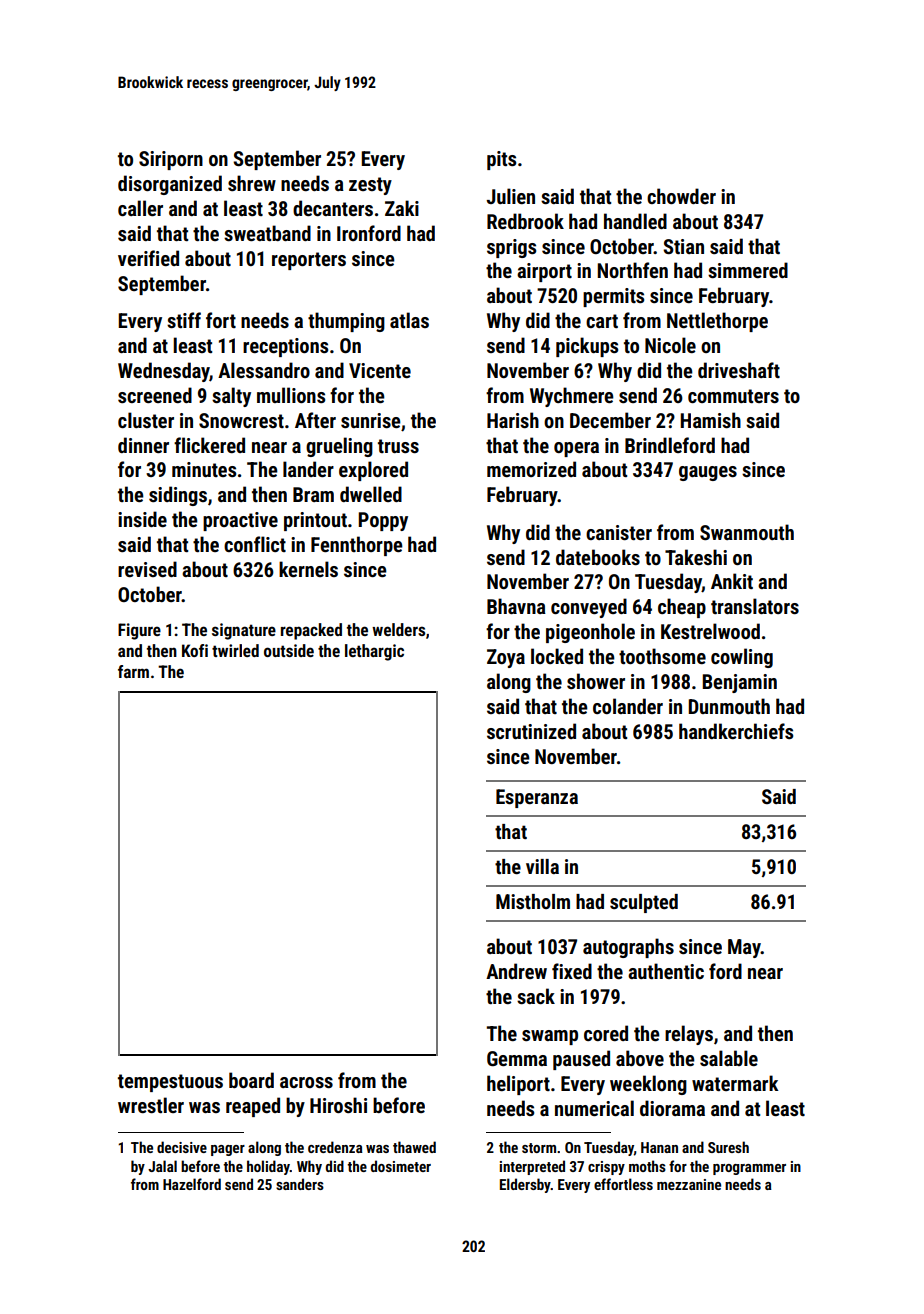  What do you see at coordinates (133, 671) in the document?
I see `farm` at bounding box center [133, 671].
